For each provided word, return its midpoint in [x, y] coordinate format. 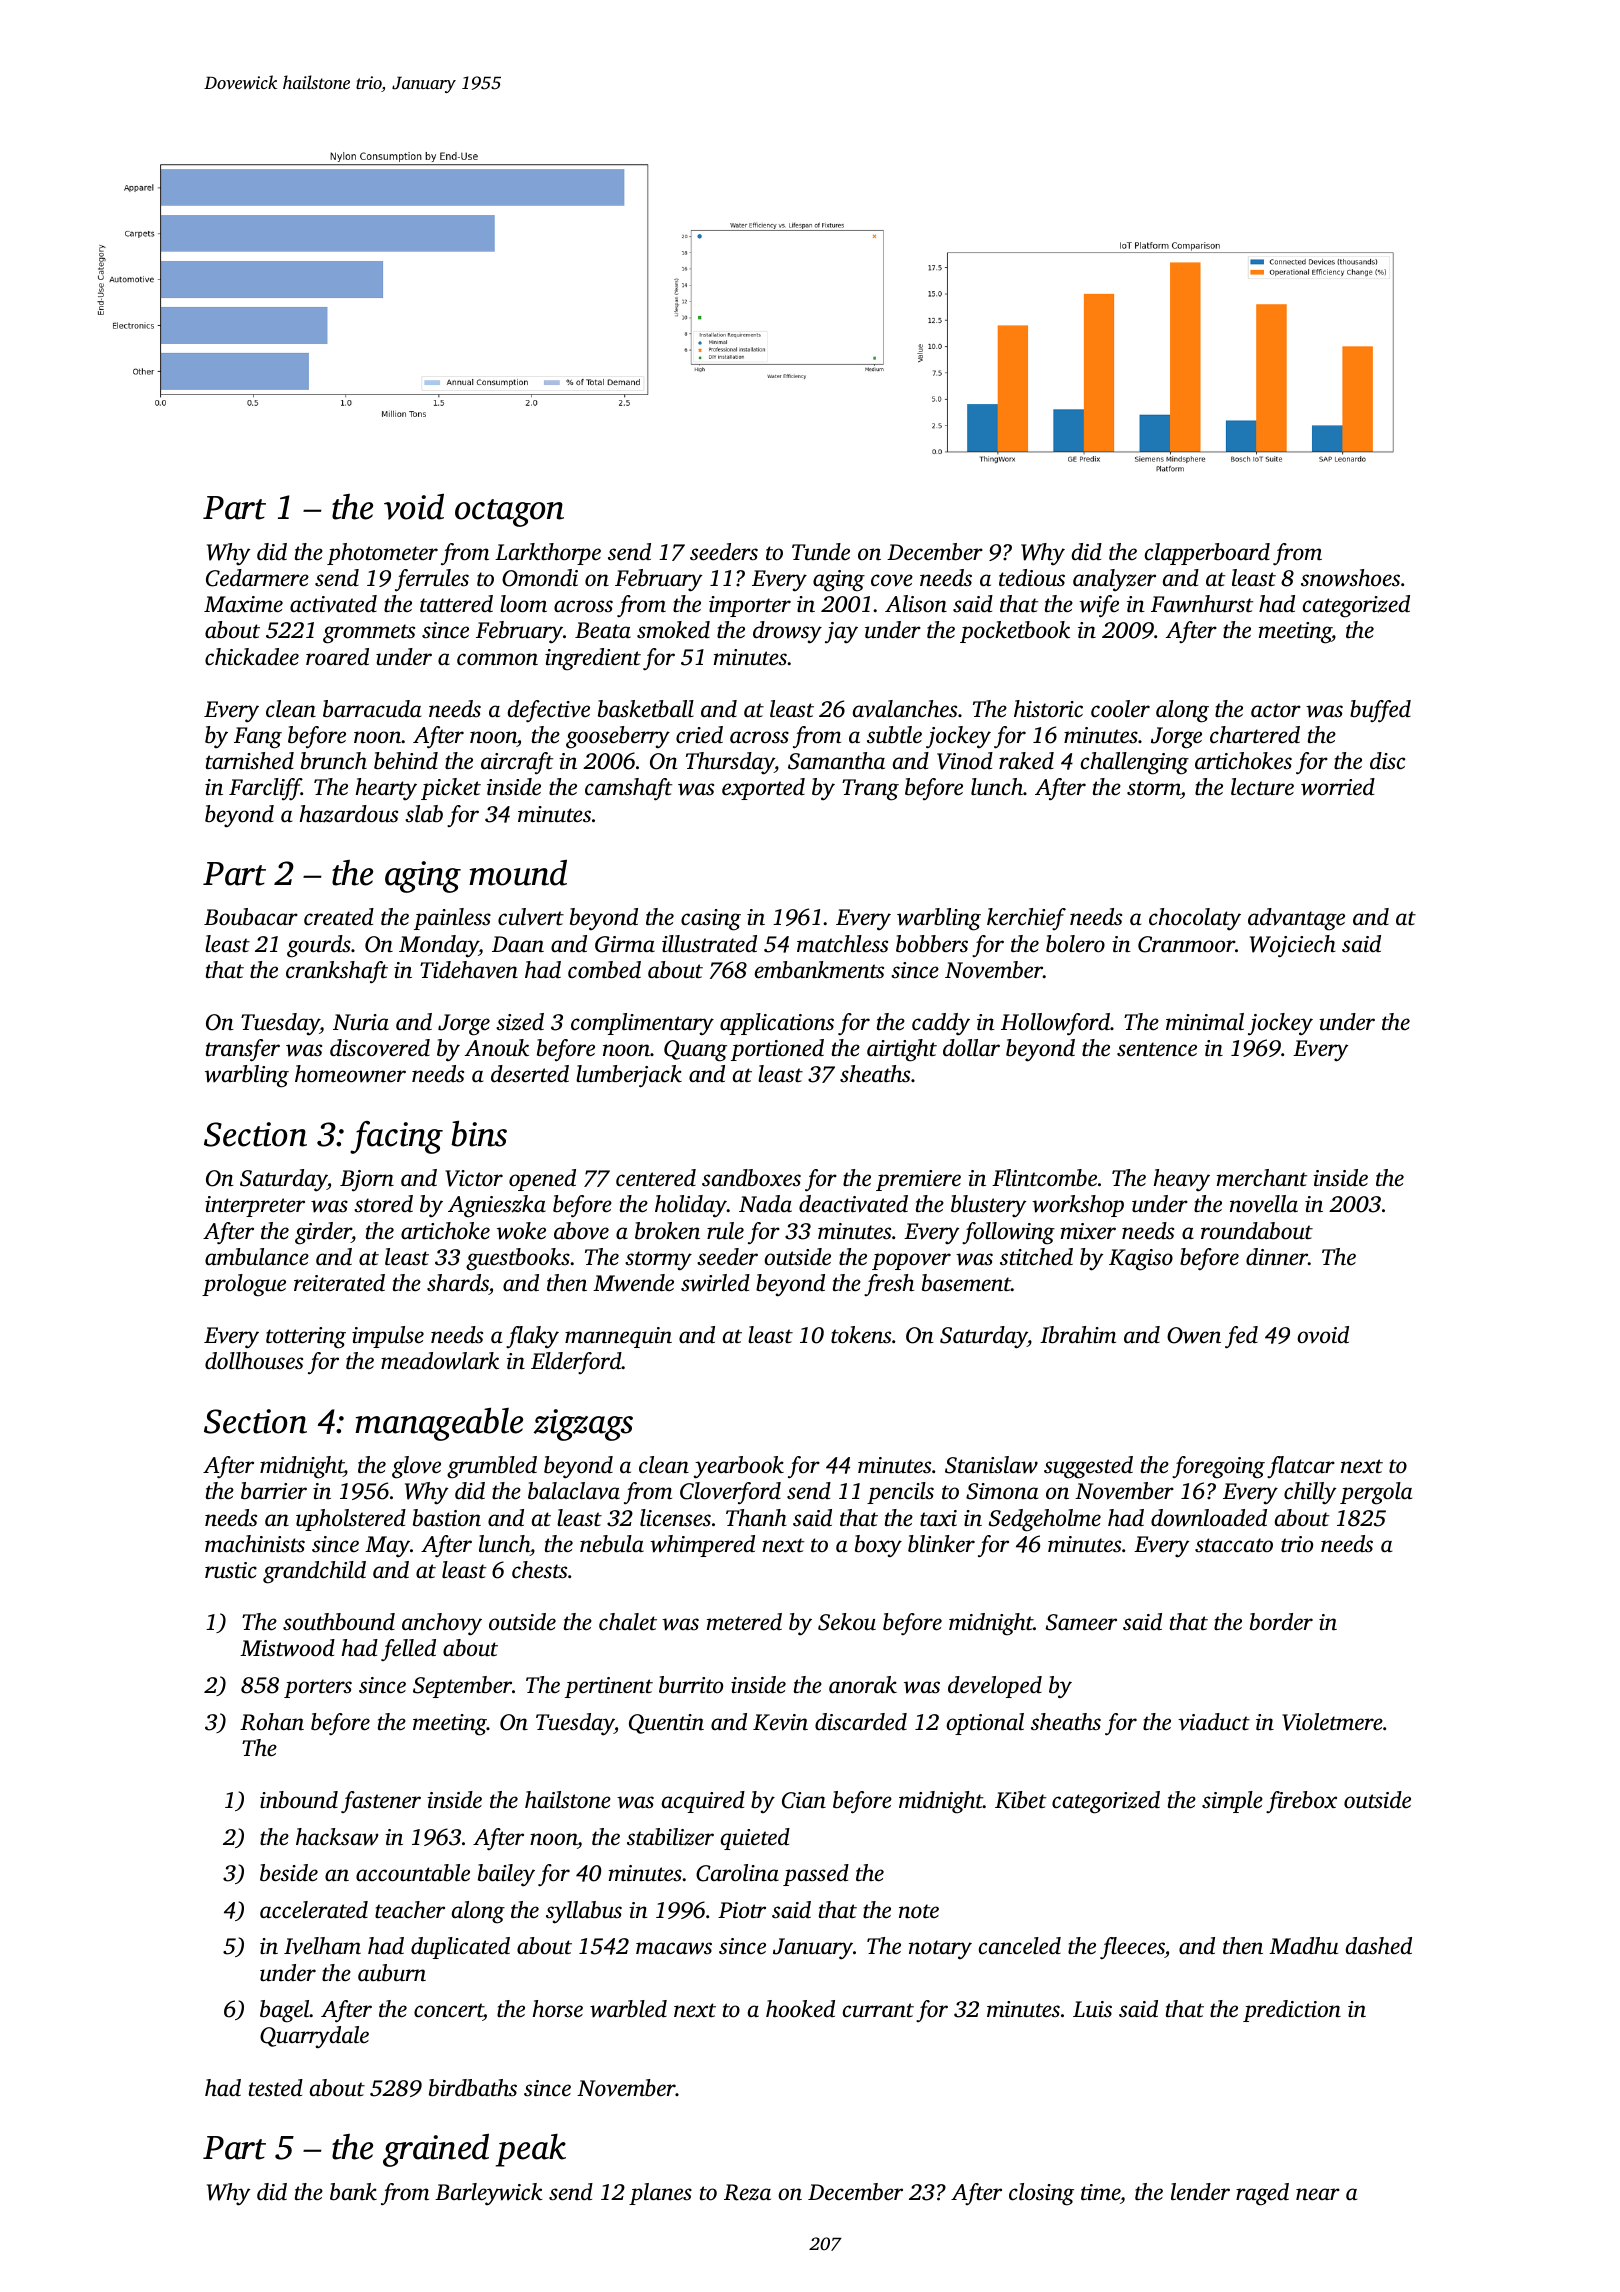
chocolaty [1195, 919]
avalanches [905, 709]
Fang [258, 738]
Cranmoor [1186, 944]
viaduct [1214, 1722]
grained [436, 2150]
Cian [804, 1800]
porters [318, 1688]
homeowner [350, 1074]
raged [1262, 2194]
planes [660, 2194]
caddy [941, 1024]
